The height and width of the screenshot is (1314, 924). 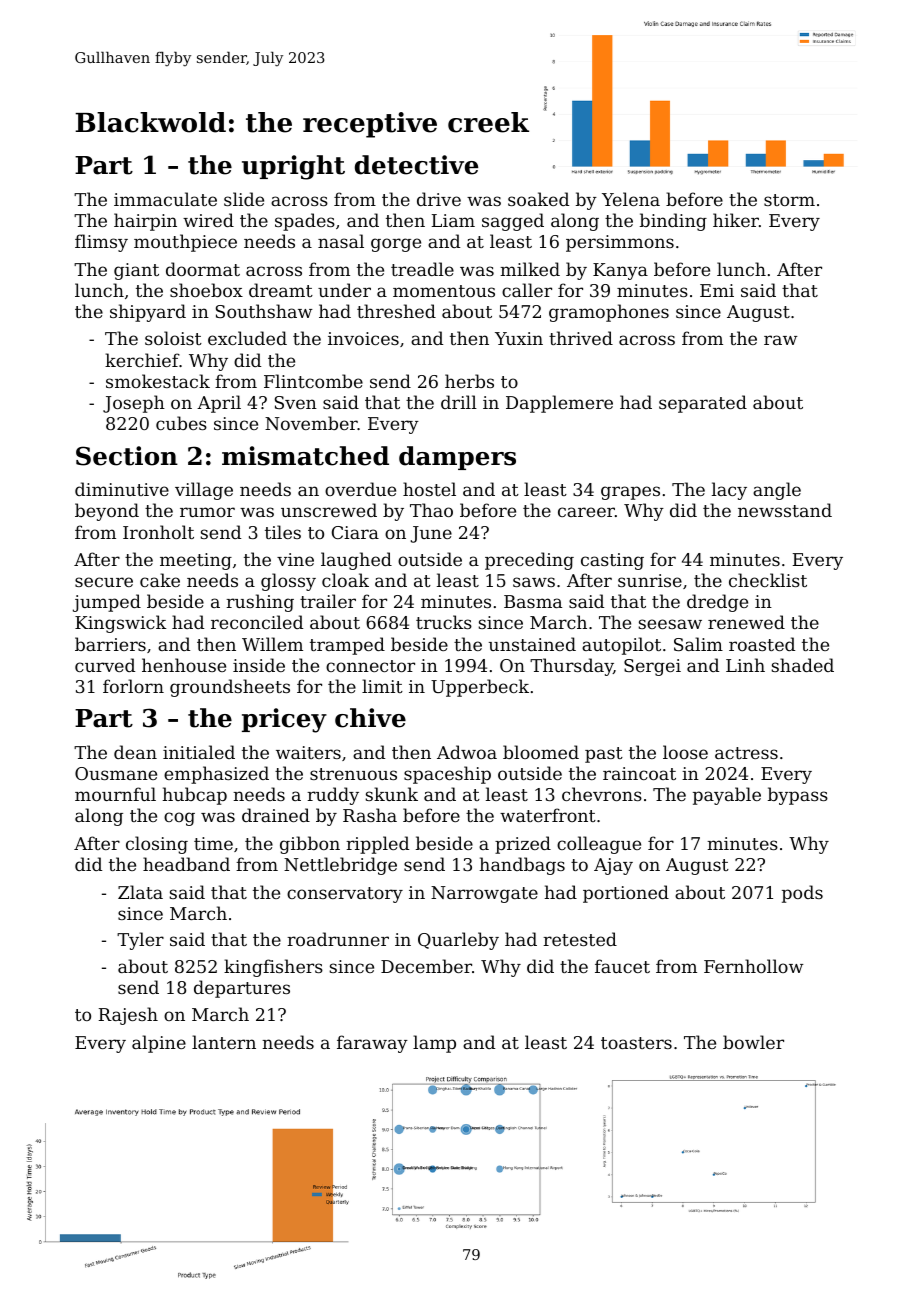 What do you see at coordinates (360, 489) in the screenshot?
I see `overdue` at bounding box center [360, 489].
